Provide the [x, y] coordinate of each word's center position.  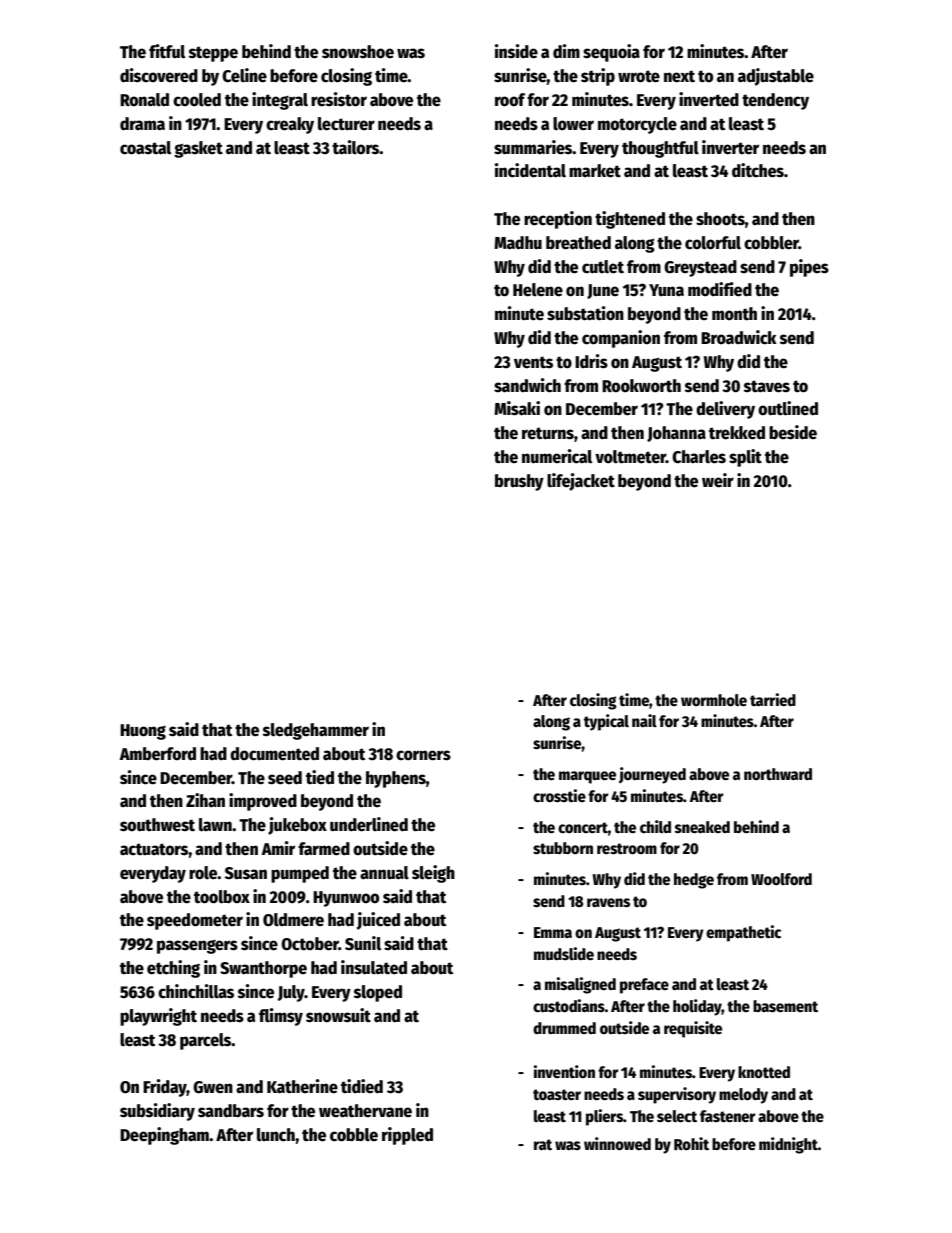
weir [718, 480]
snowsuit [338, 1015]
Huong [143, 732]
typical [606, 722]
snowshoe [358, 52]
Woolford [781, 879]
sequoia [611, 53]
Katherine [302, 1086]
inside [516, 51]
